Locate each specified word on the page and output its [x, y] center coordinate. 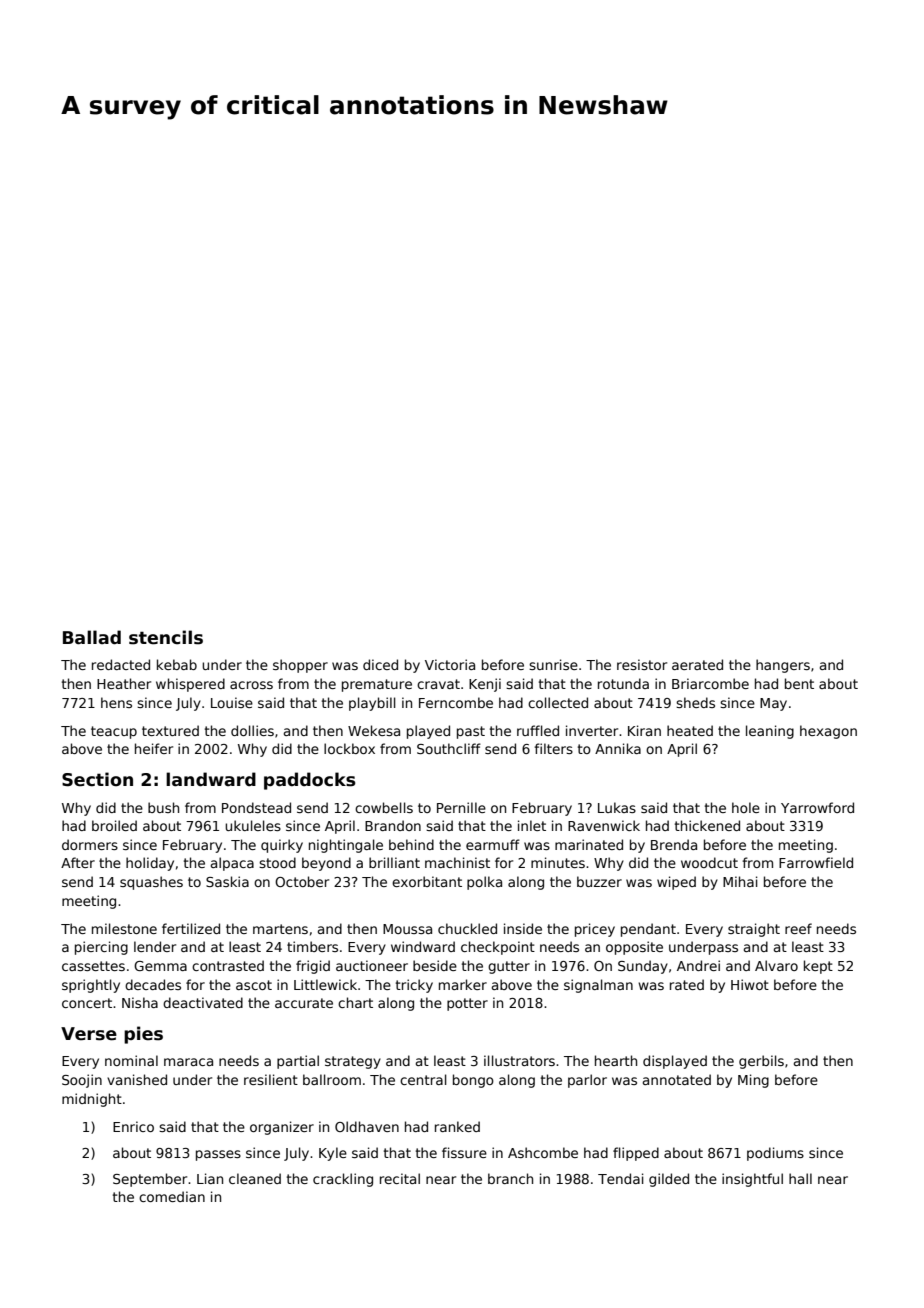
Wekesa [374, 730]
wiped [676, 883]
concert [87, 1003]
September [150, 1180]
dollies [252, 730]
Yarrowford [817, 807]
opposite [634, 948]
